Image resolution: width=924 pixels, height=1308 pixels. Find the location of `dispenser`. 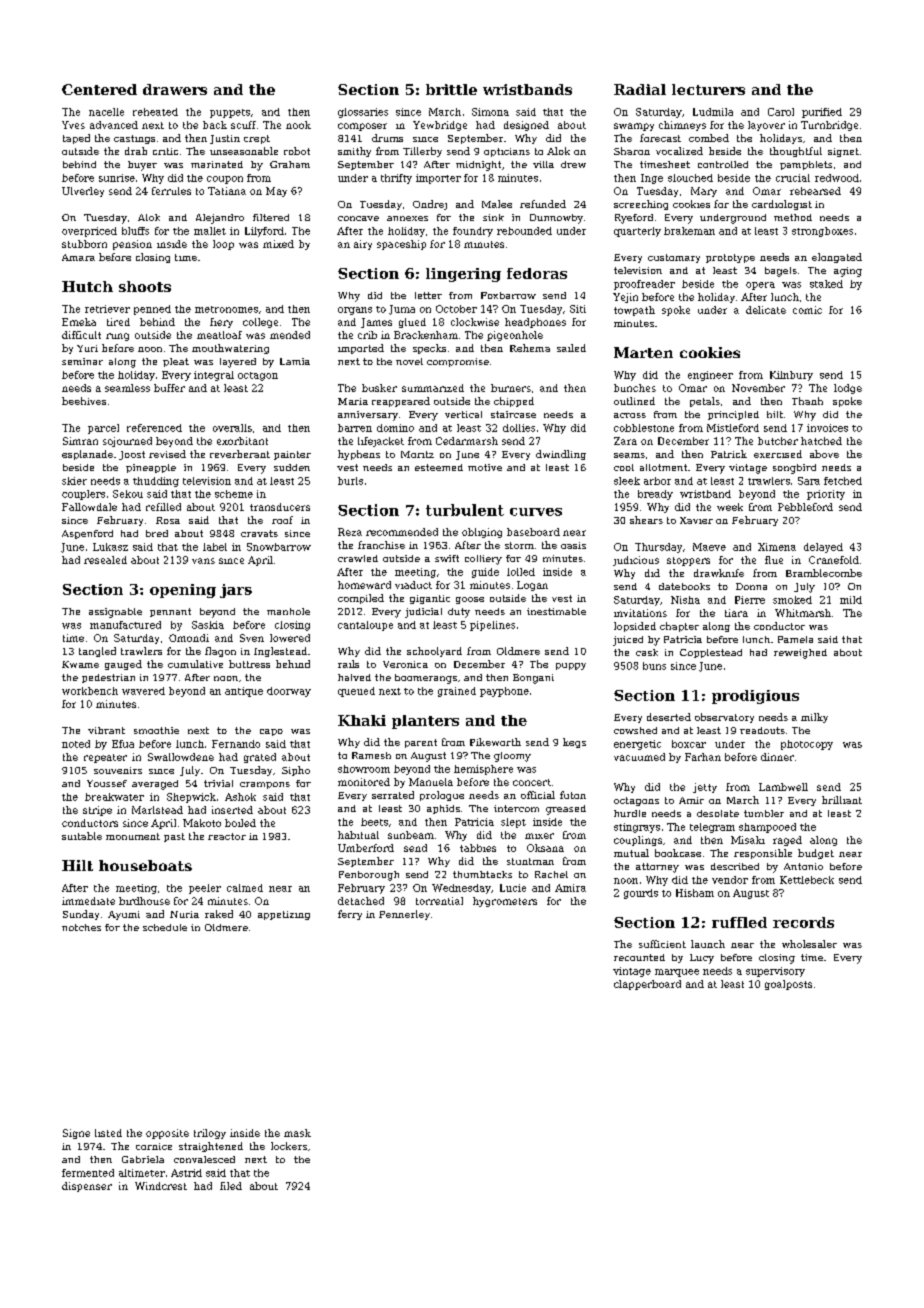

dispenser is located at coordinates (87, 1187).
